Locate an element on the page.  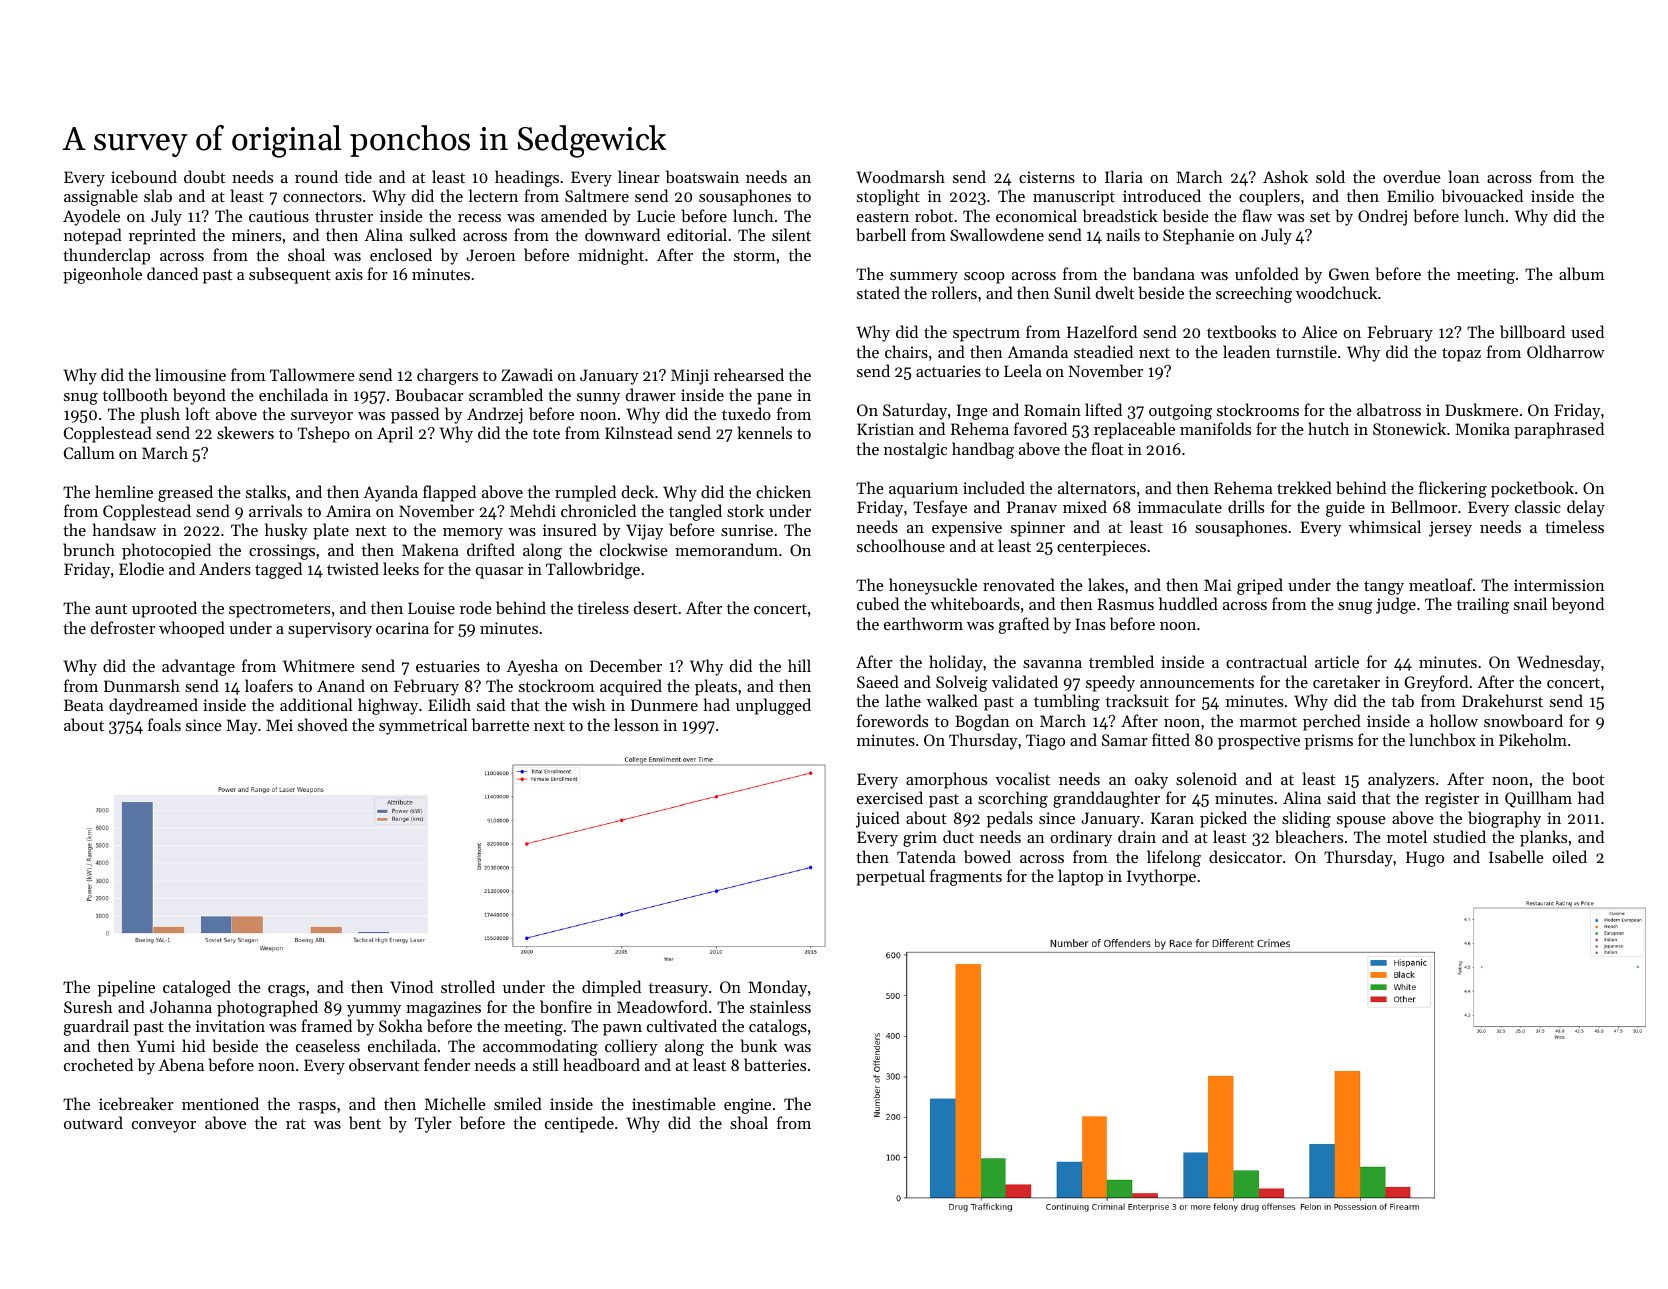
tide is located at coordinates (358, 176).
